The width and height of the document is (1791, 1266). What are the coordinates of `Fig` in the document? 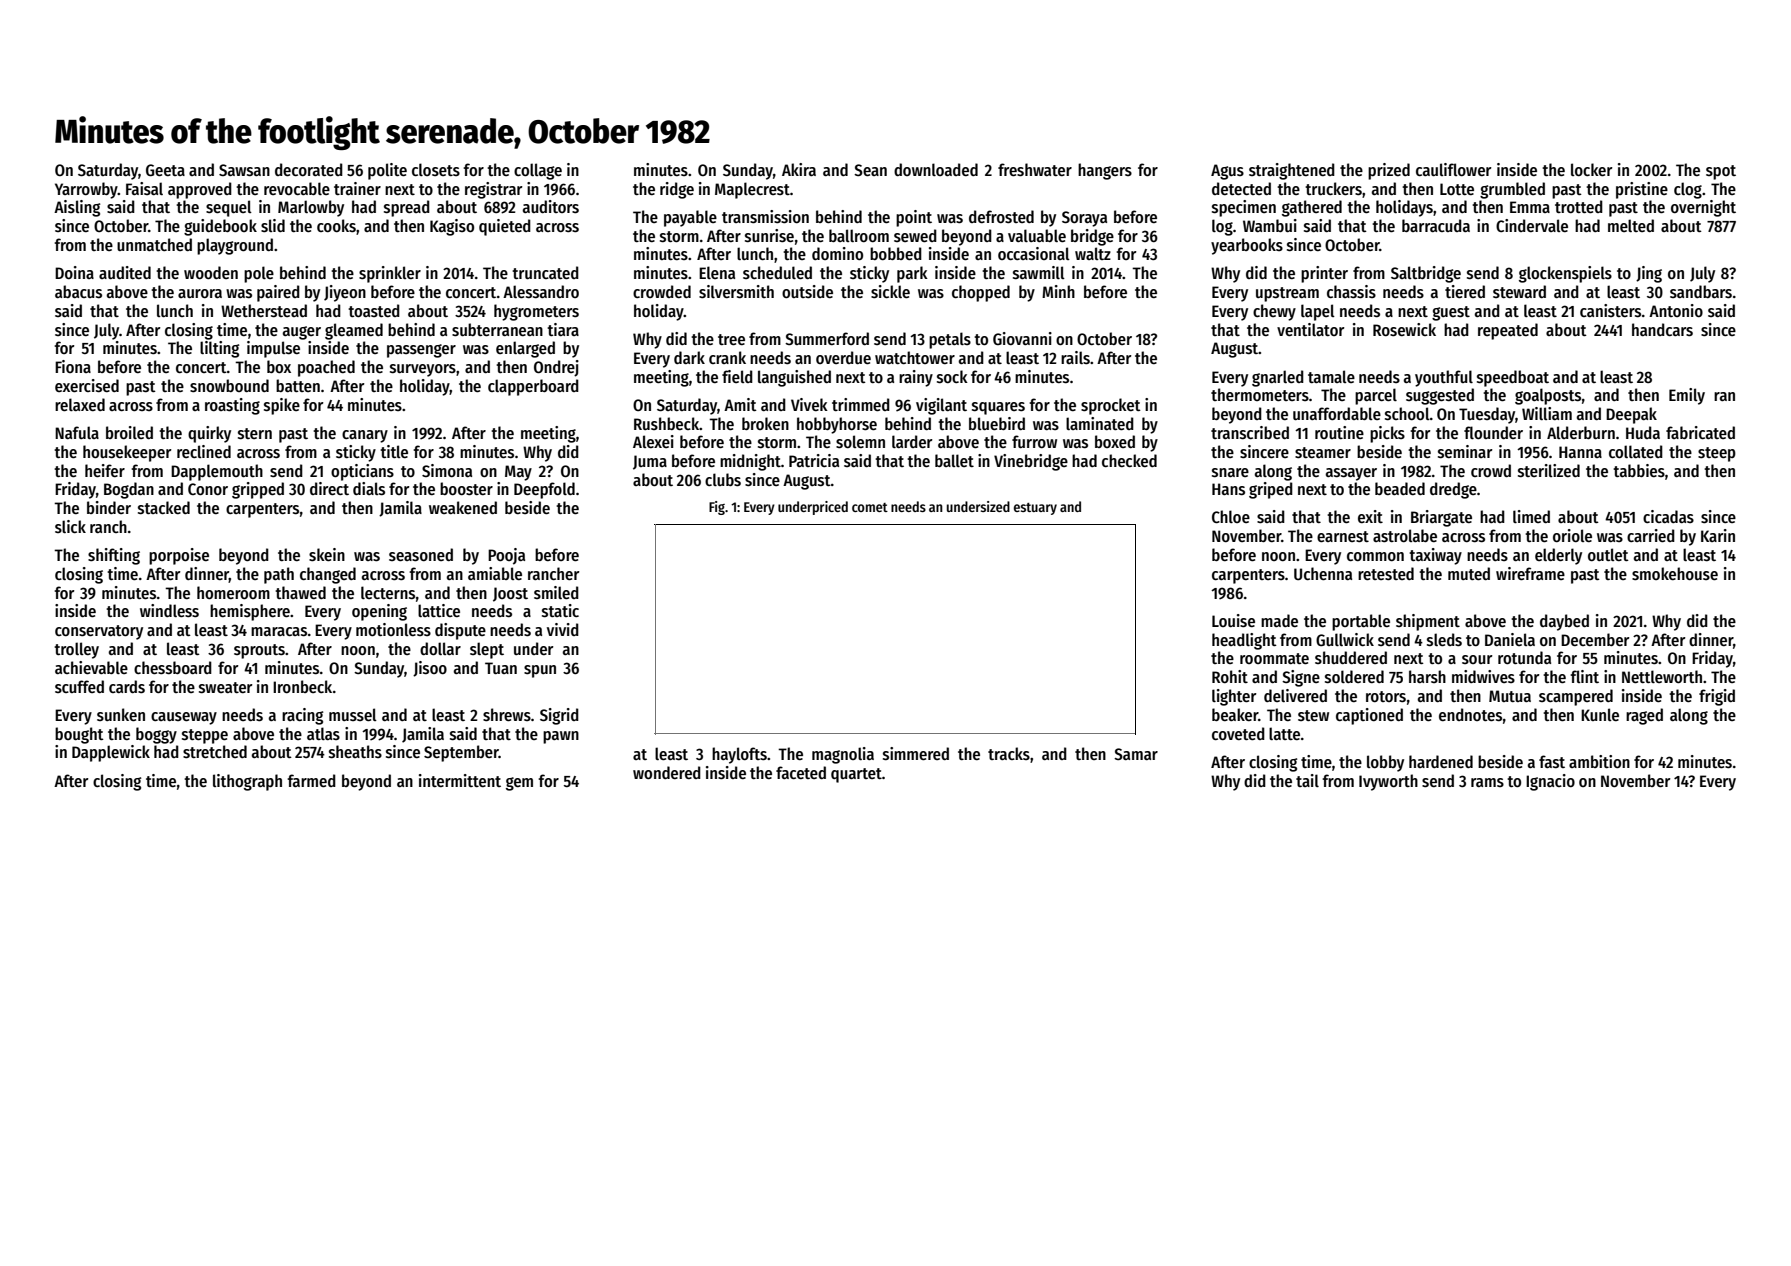 It's located at (717, 508).
